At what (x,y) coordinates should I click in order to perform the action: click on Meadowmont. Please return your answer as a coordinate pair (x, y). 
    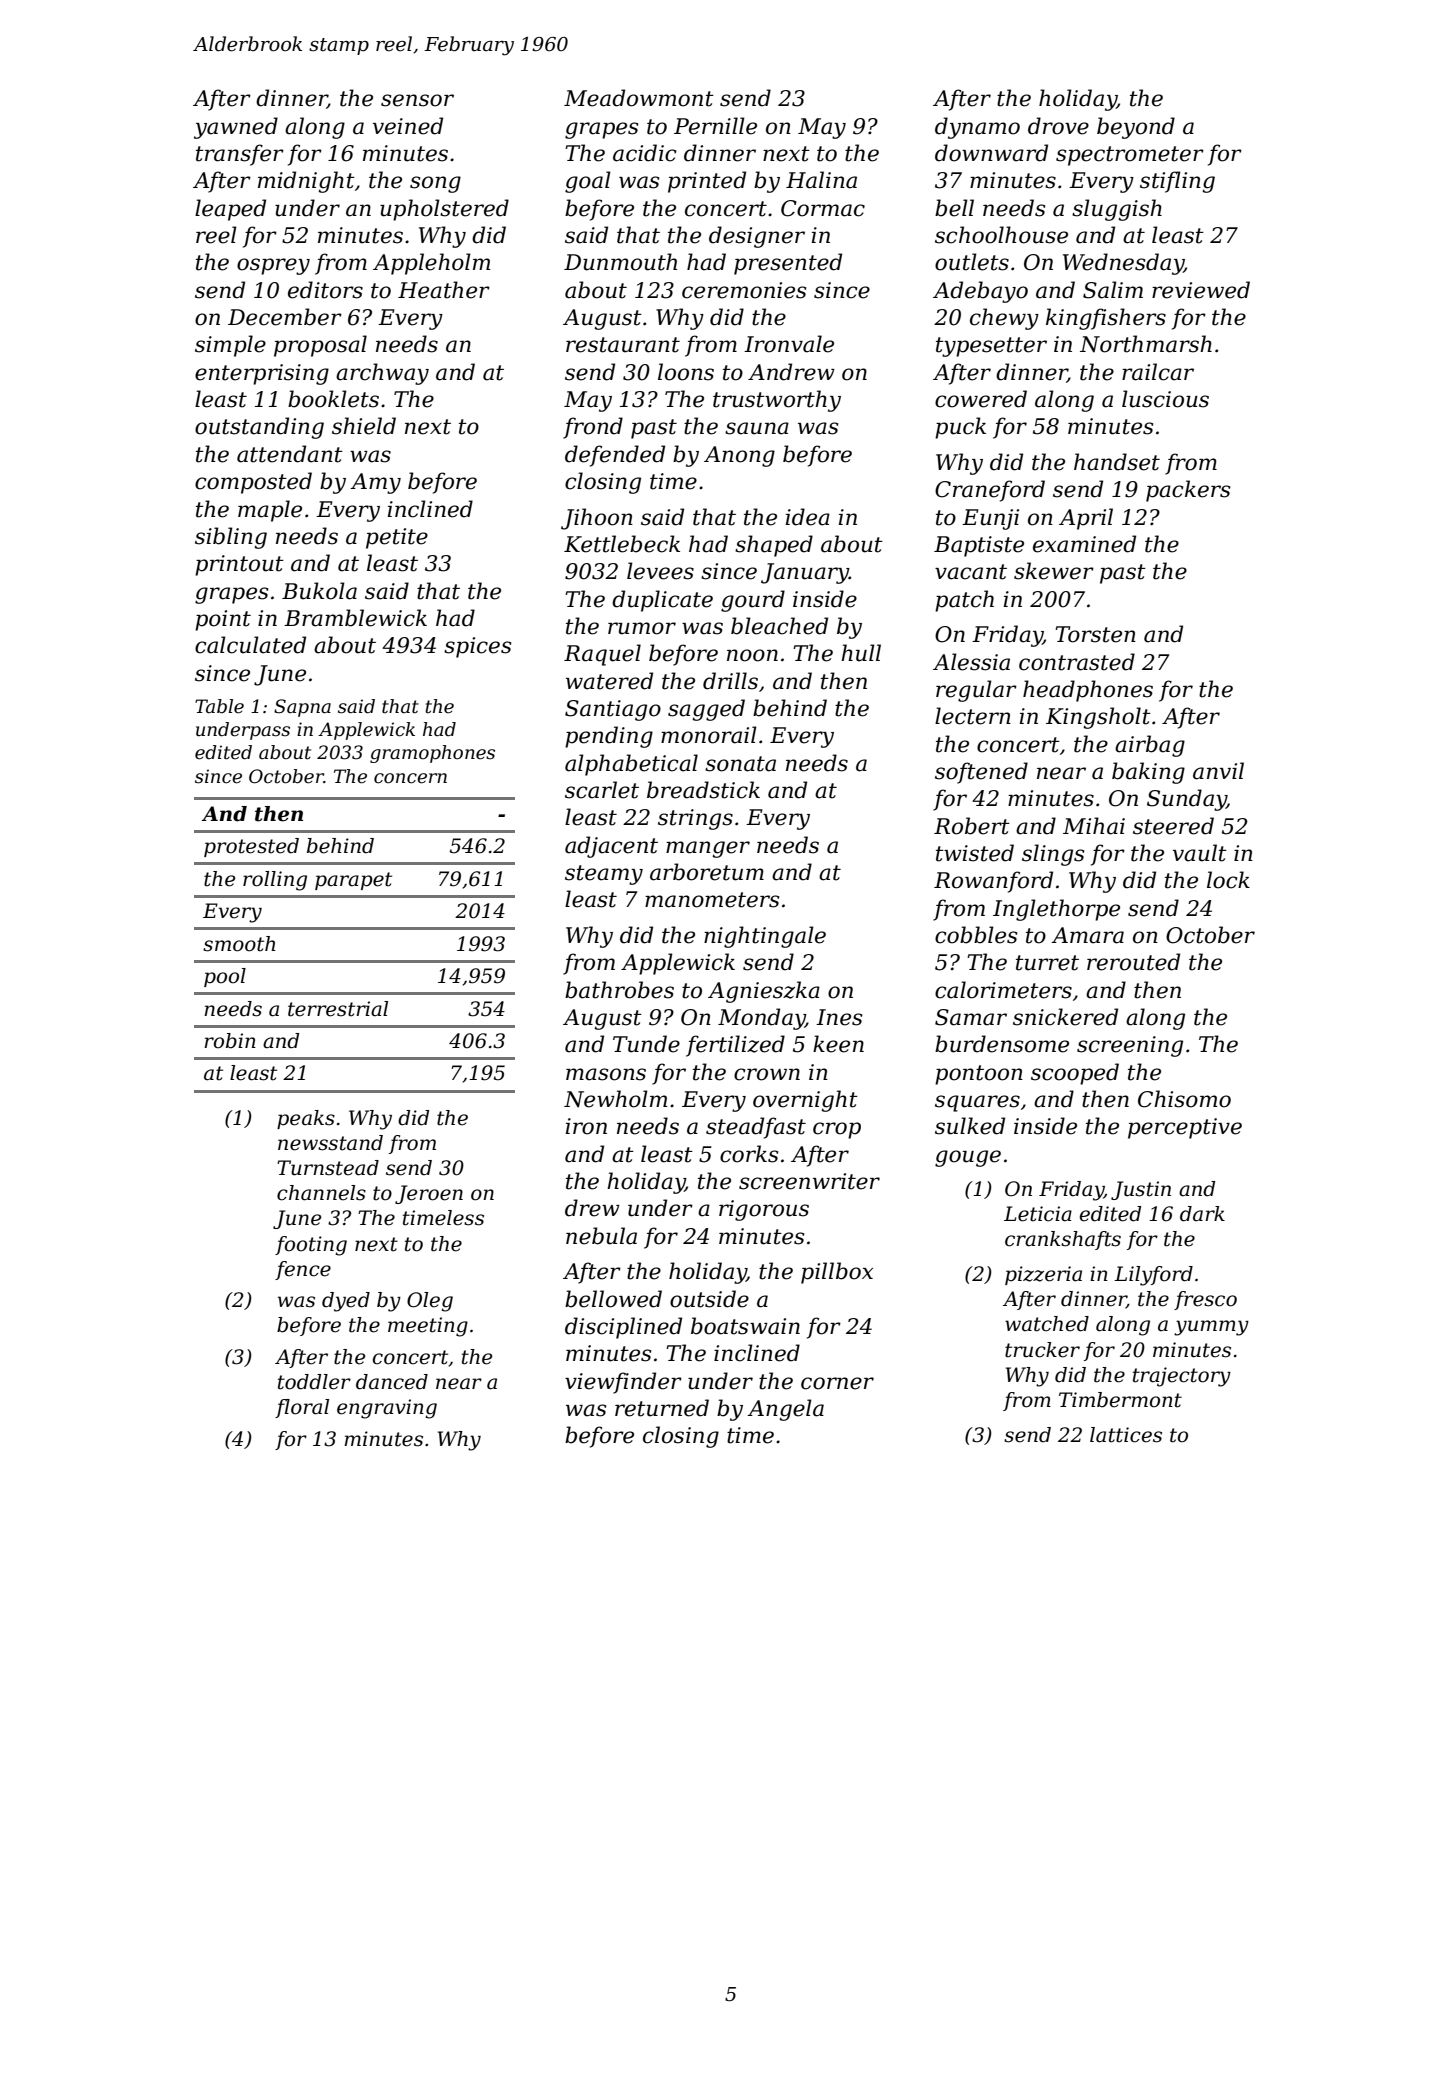
    Looking at the image, I should click on (639, 98).
